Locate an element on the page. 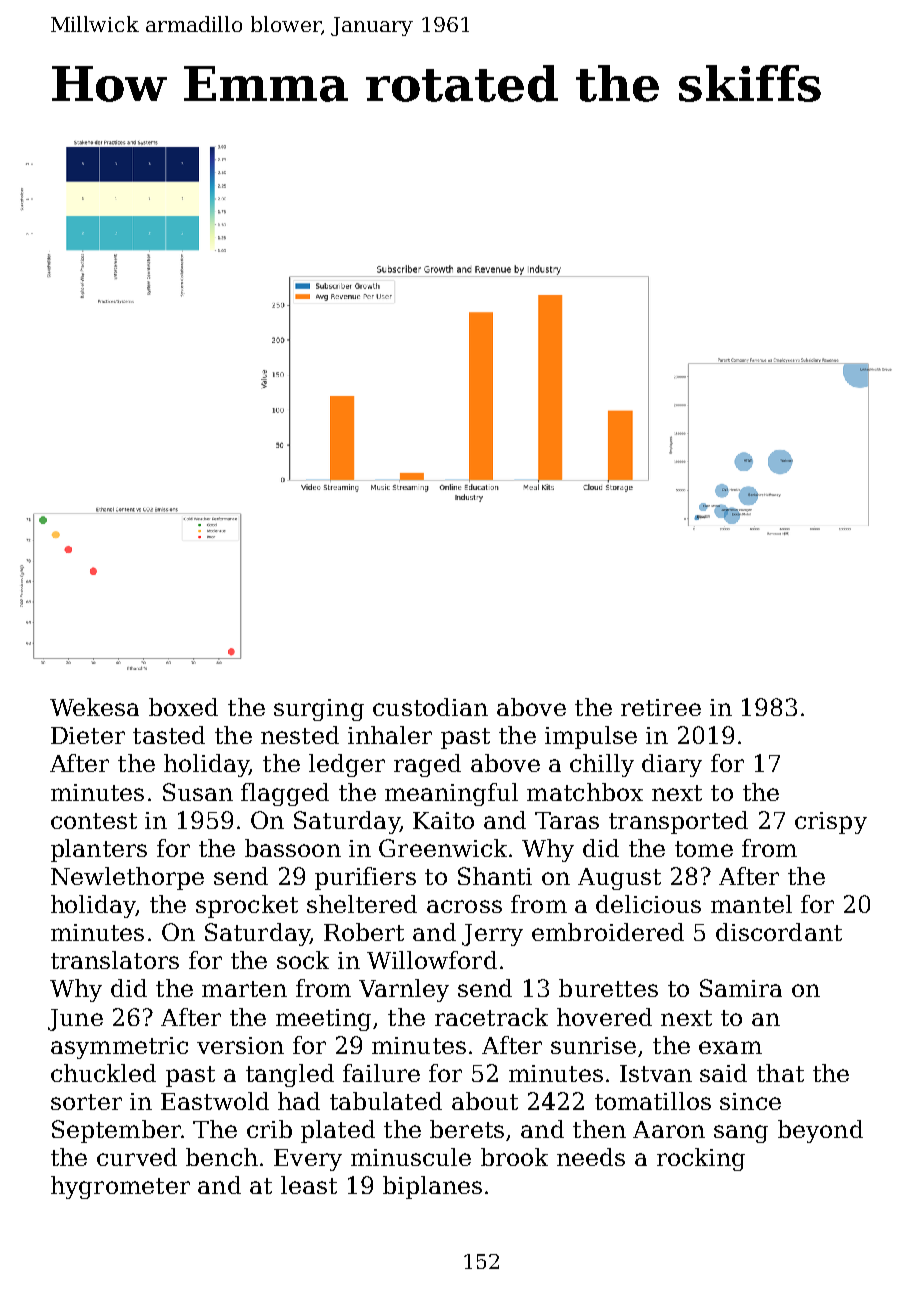 The height and width of the page is (1314, 924). marten is located at coordinates (244, 989).
